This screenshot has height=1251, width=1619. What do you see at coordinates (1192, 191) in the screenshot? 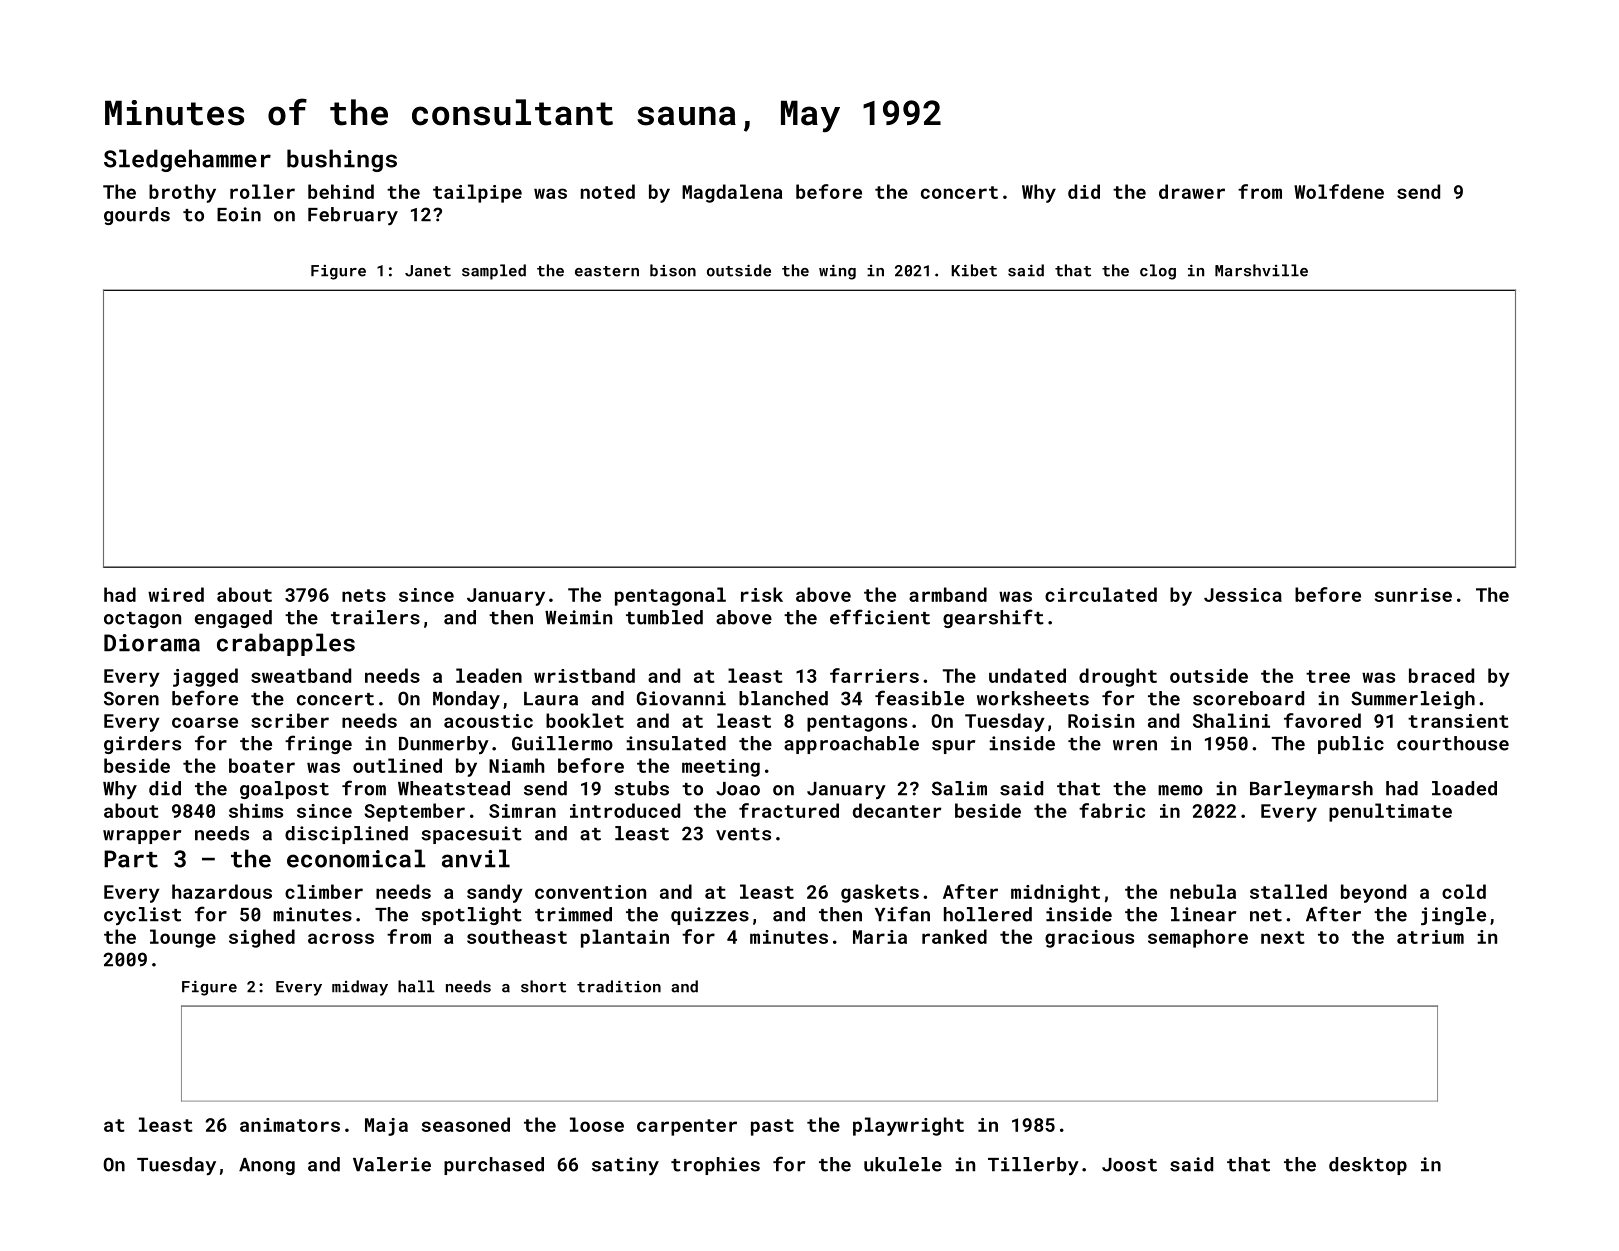
I see `drawer` at bounding box center [1192, 191].
